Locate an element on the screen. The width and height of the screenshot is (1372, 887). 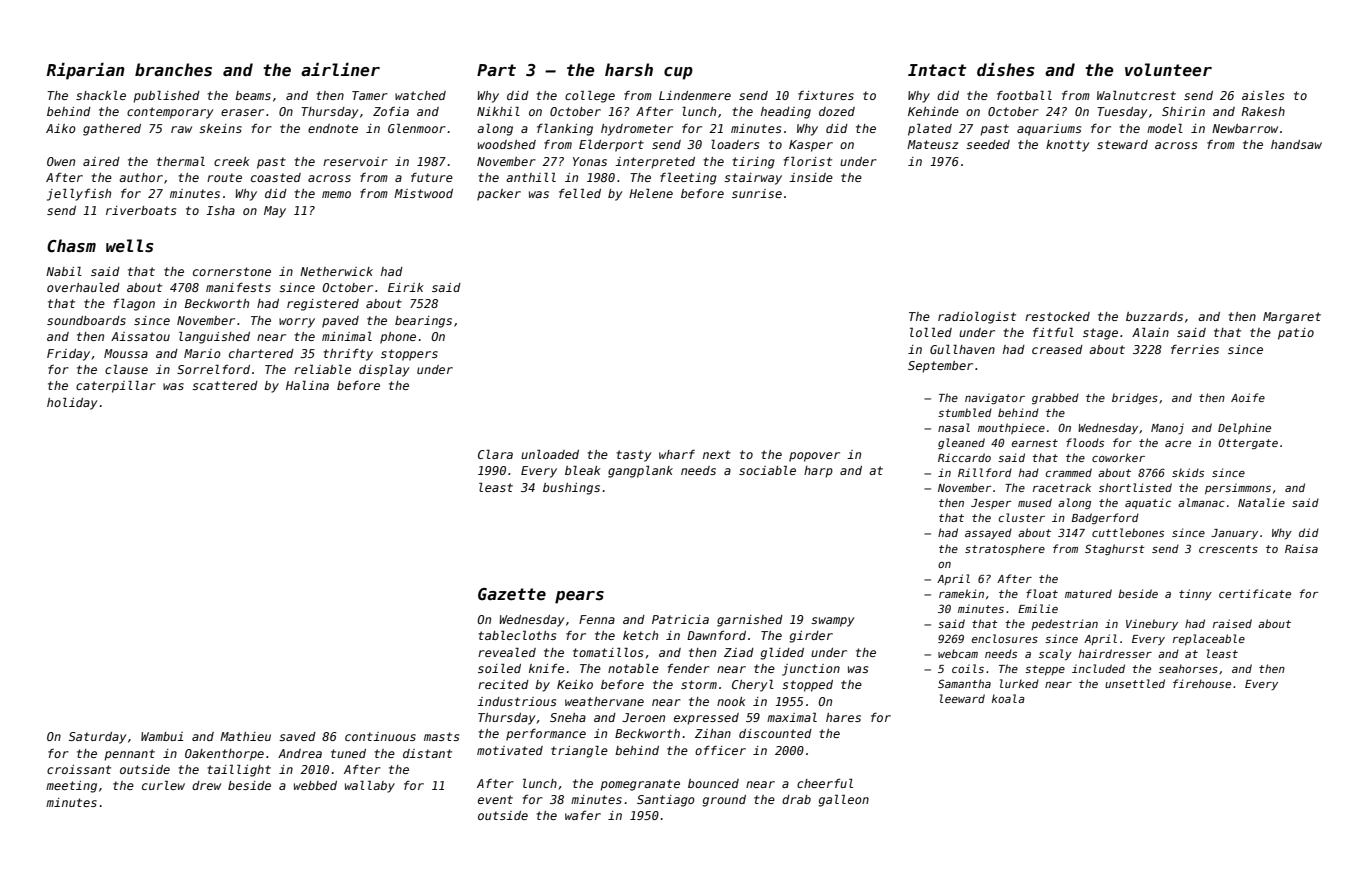
tablecloths is located at coordinates (517, 635).
